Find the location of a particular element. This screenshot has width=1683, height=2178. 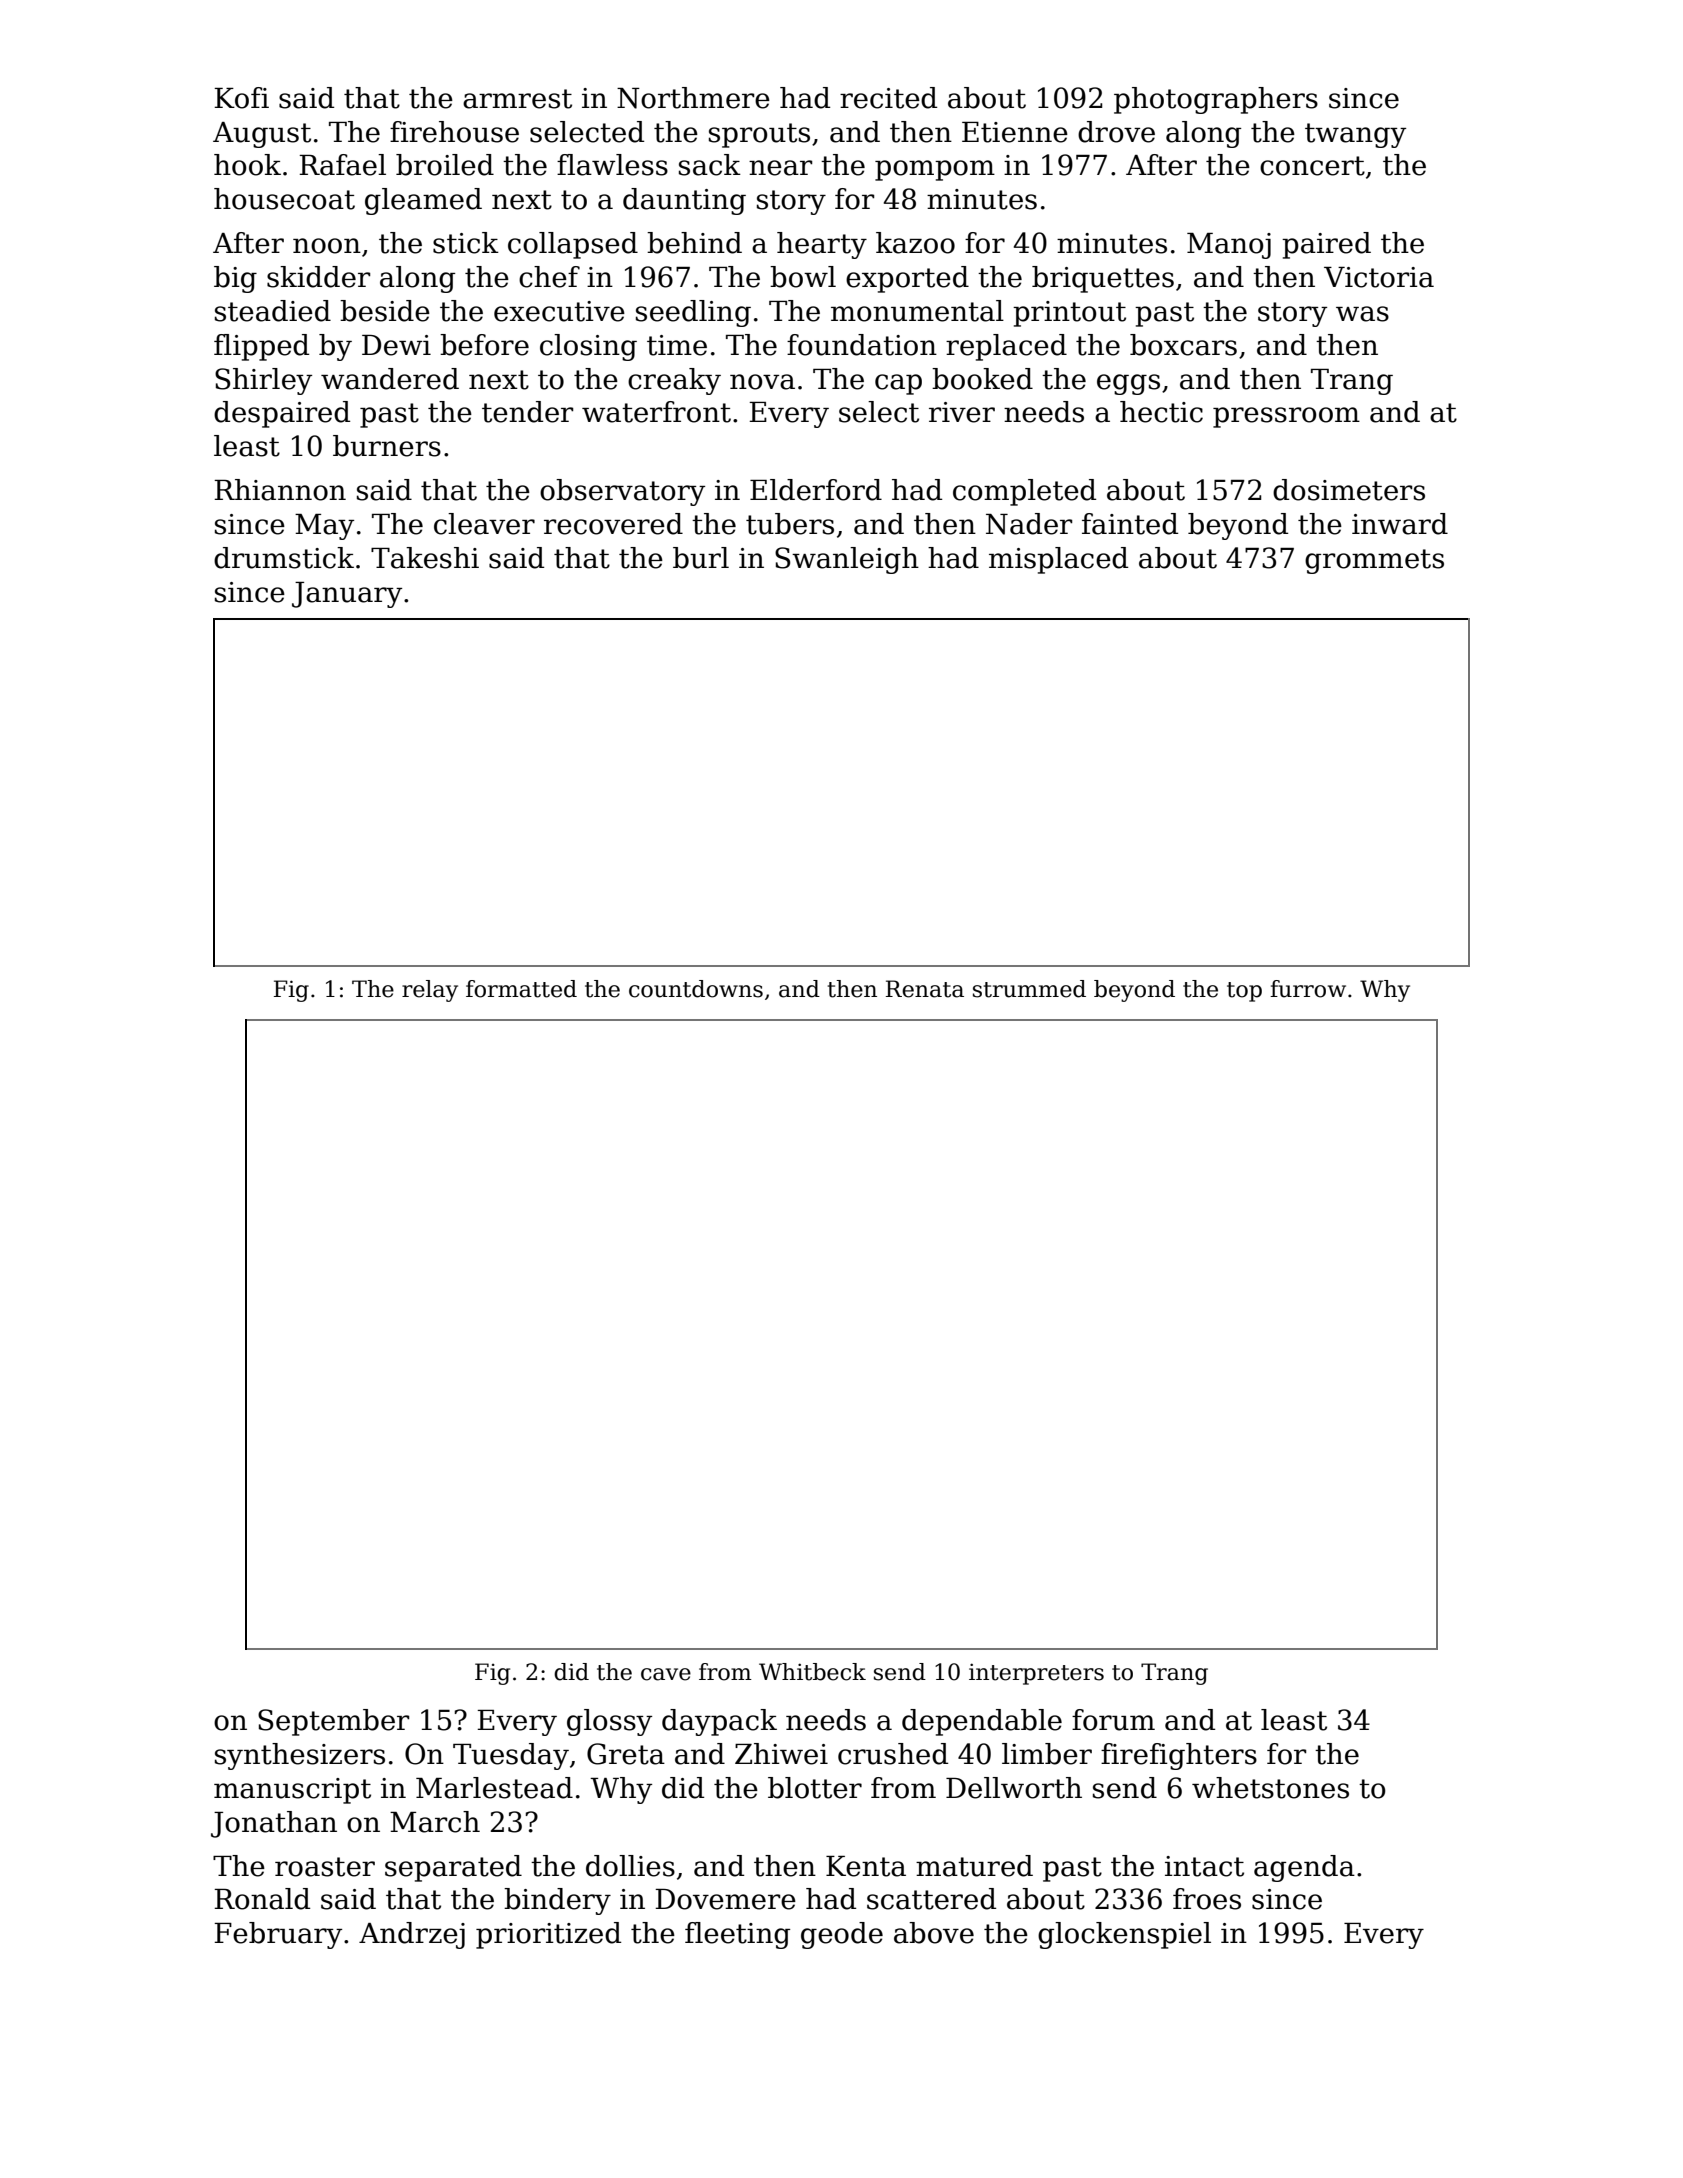

misplaced is located at coordinates (1058, 560).
